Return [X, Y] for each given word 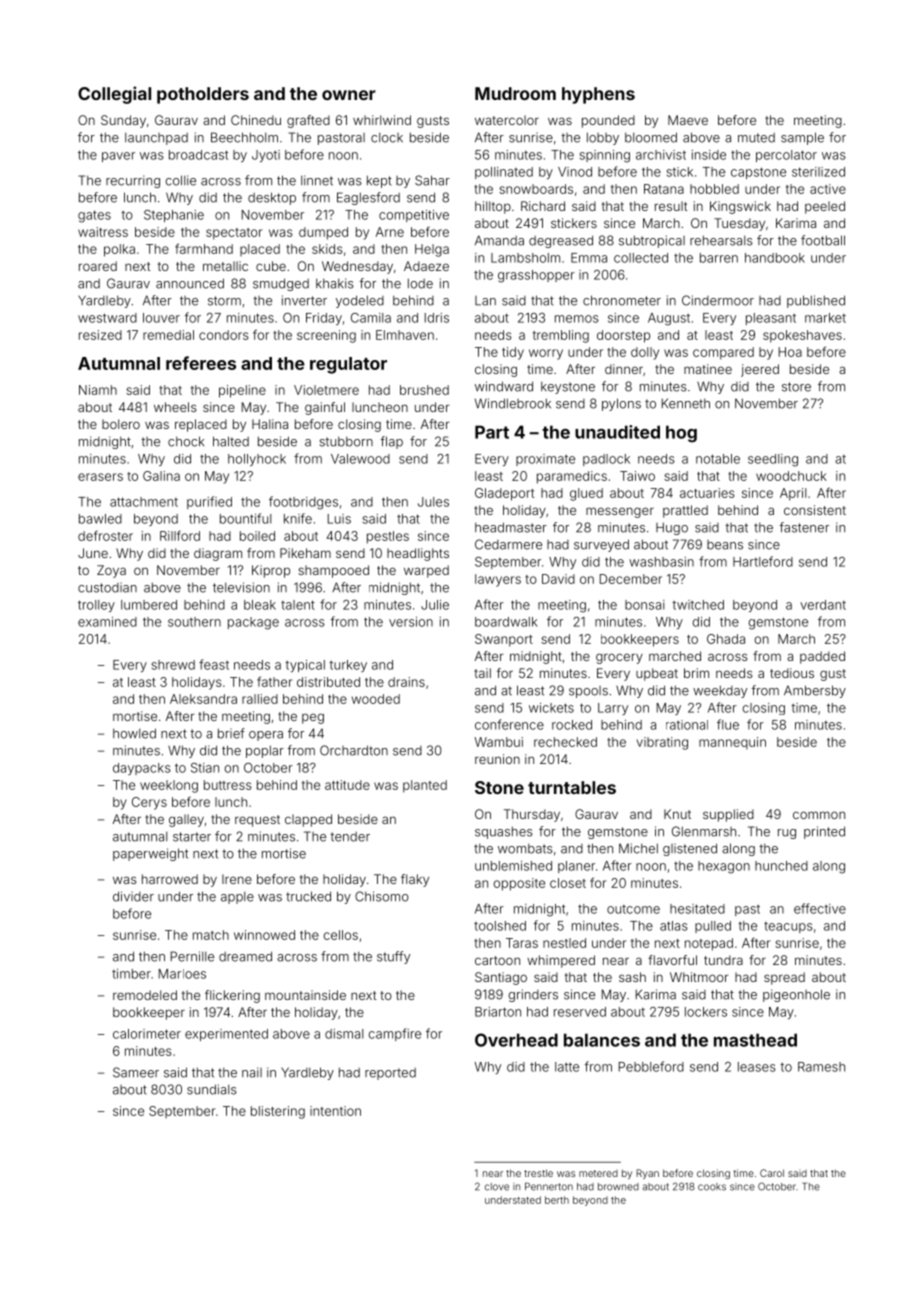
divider [133, 896]
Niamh [98, 390]
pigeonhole [796, 995]
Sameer [136, 1072]
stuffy [393, 957]
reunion [497, 759]
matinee [708, 369]
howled [134, 733]
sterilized [818, 172]
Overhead [516, 1040]
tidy [513, 353]
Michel [638, 848]
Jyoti [266, 156]
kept [379, 181]
